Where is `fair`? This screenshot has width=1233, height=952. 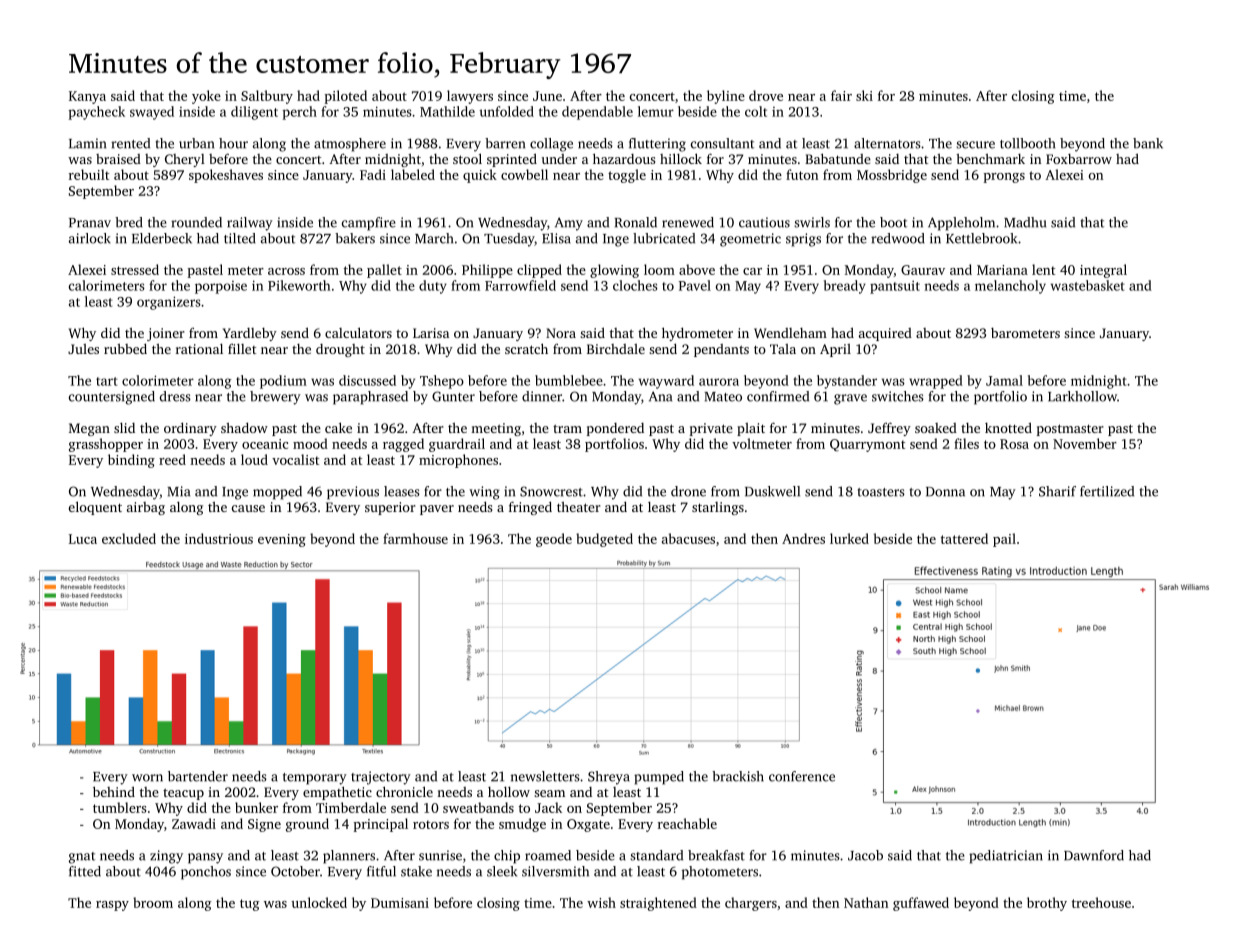 fair is located at coordinates (841, 95).
